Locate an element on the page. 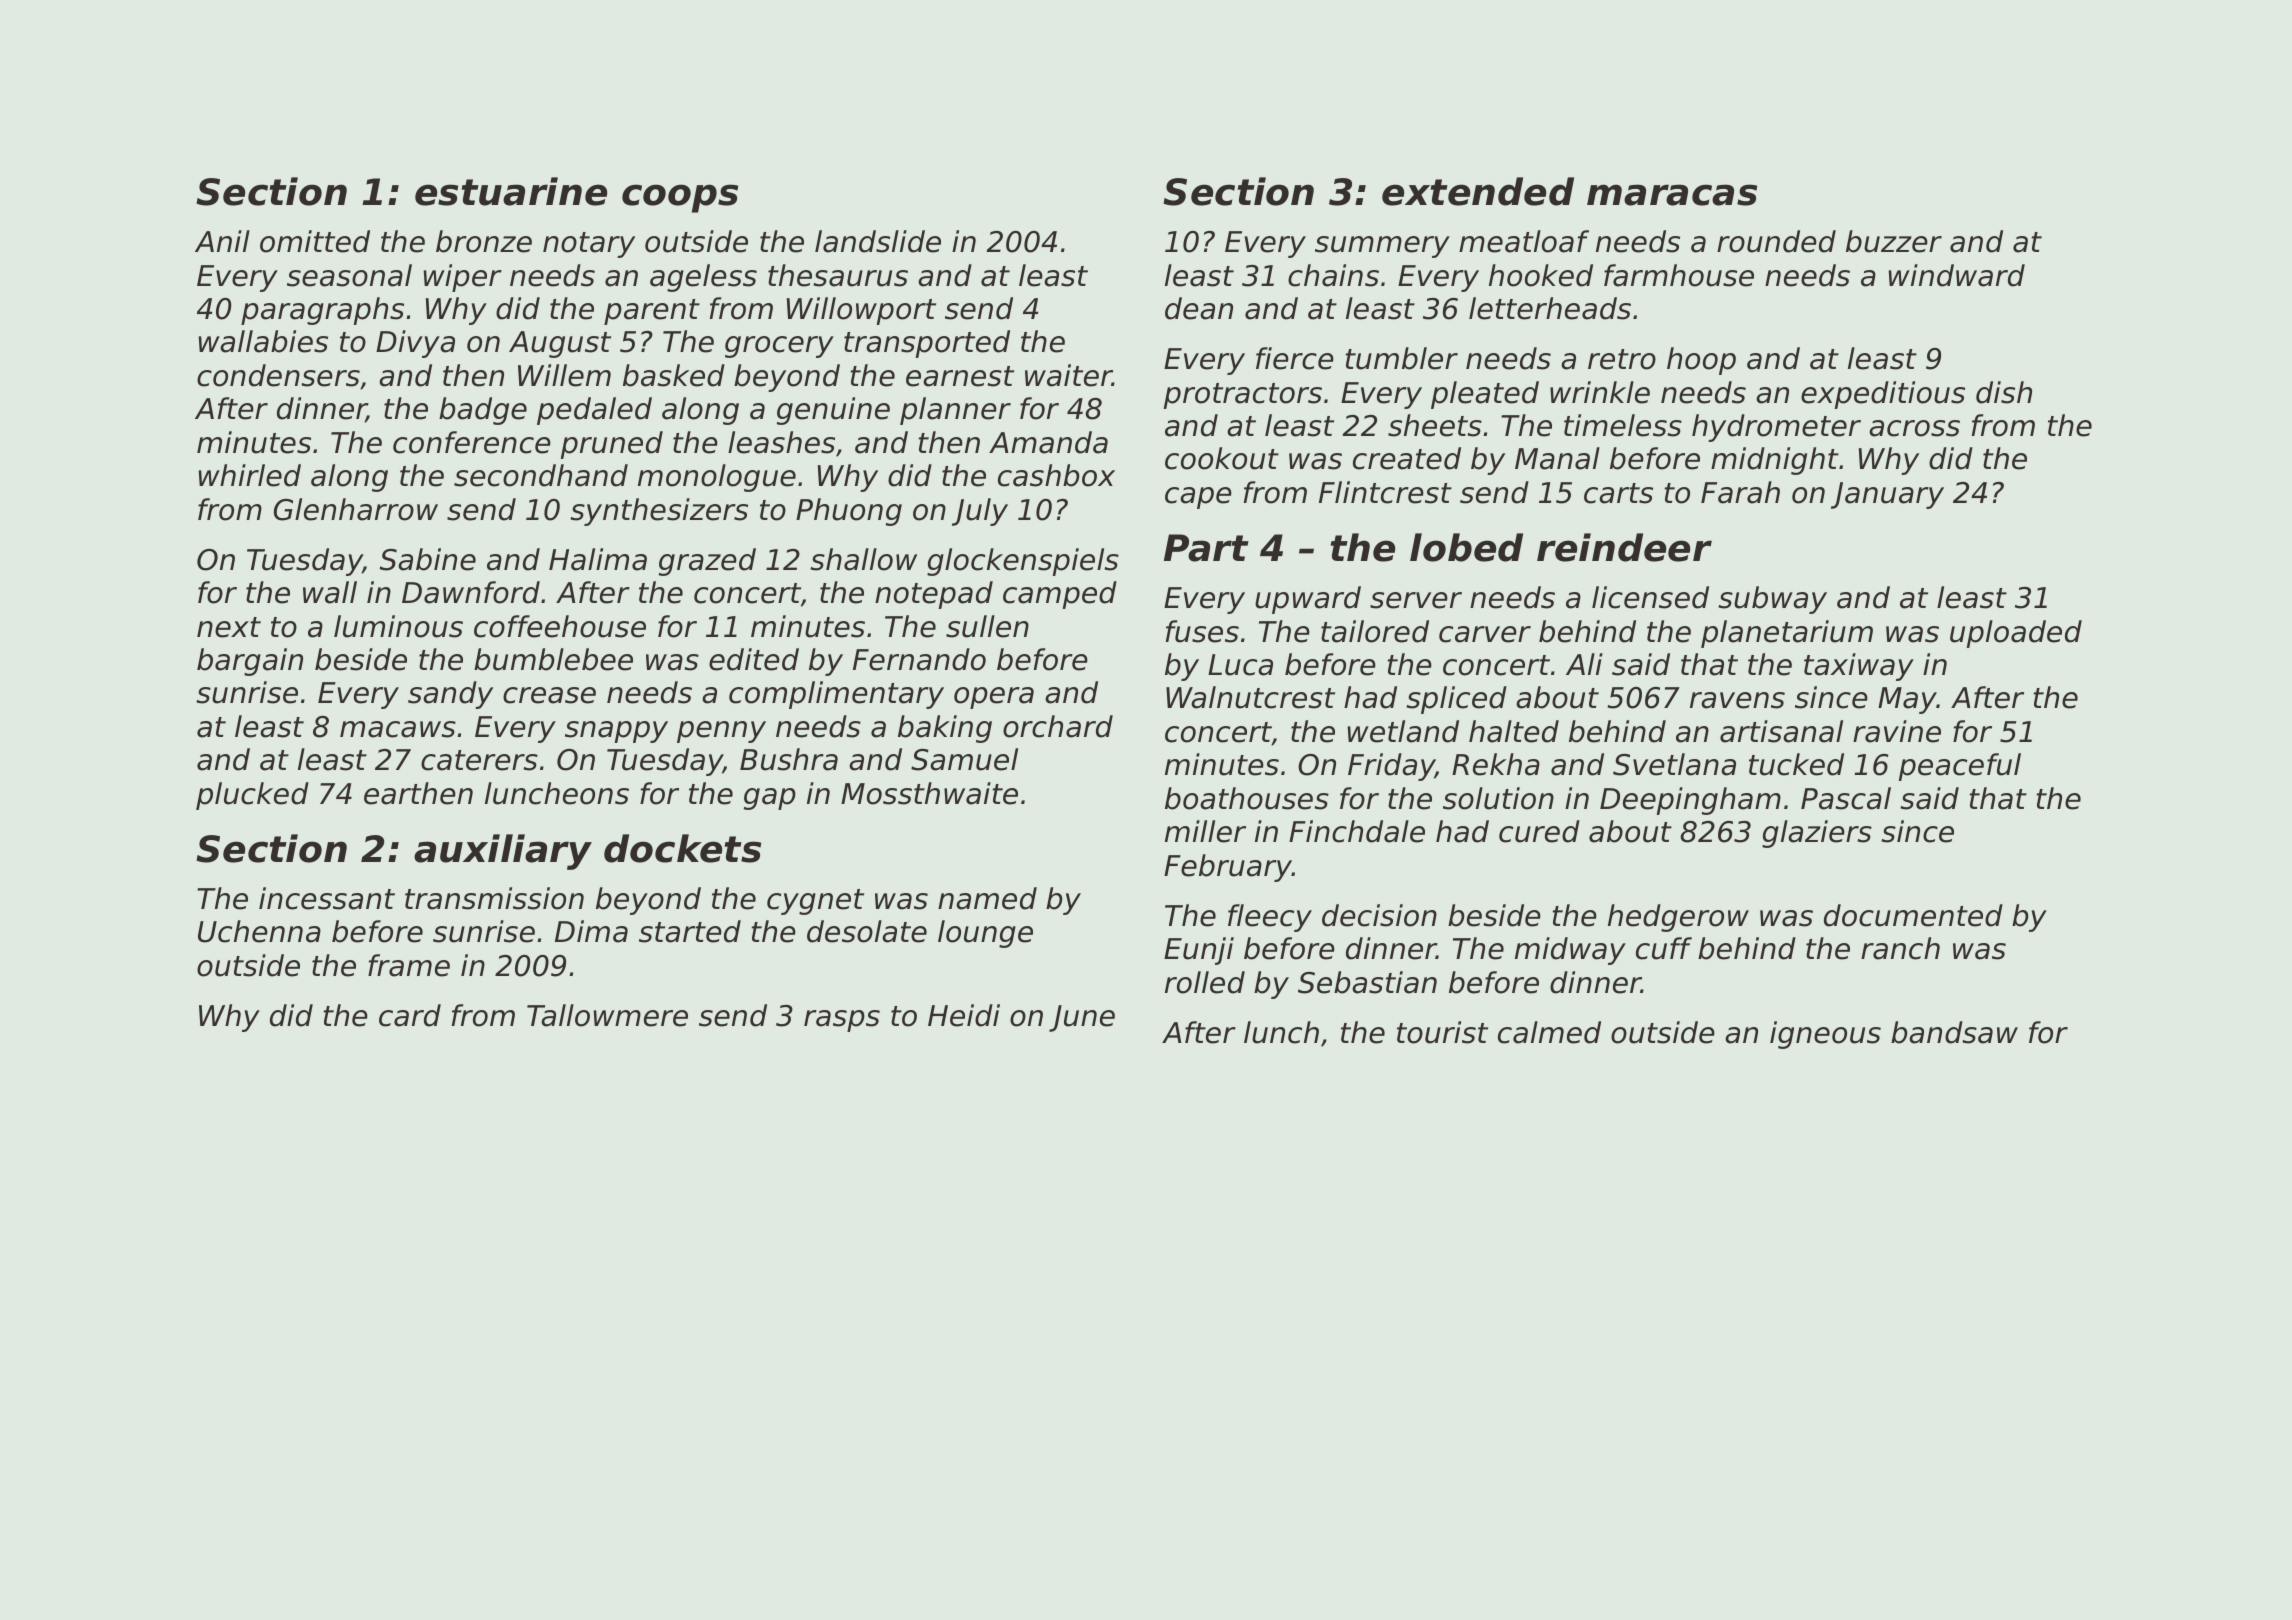 Image resolution: width=2292 pixels, height=1620 pixels. bumblebee is located at coordinates (553, 659).
